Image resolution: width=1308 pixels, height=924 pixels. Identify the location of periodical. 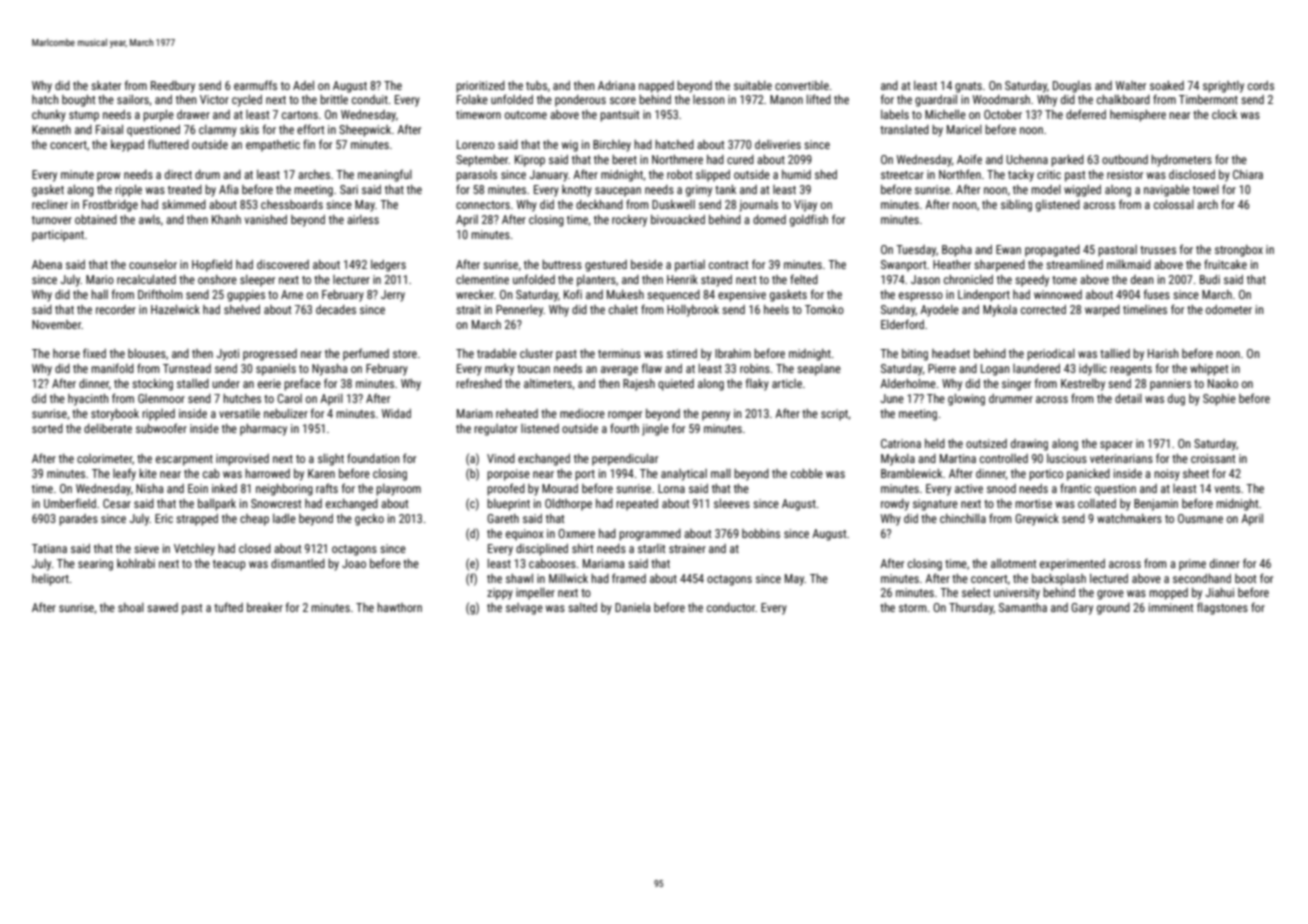
(1051, 355).
